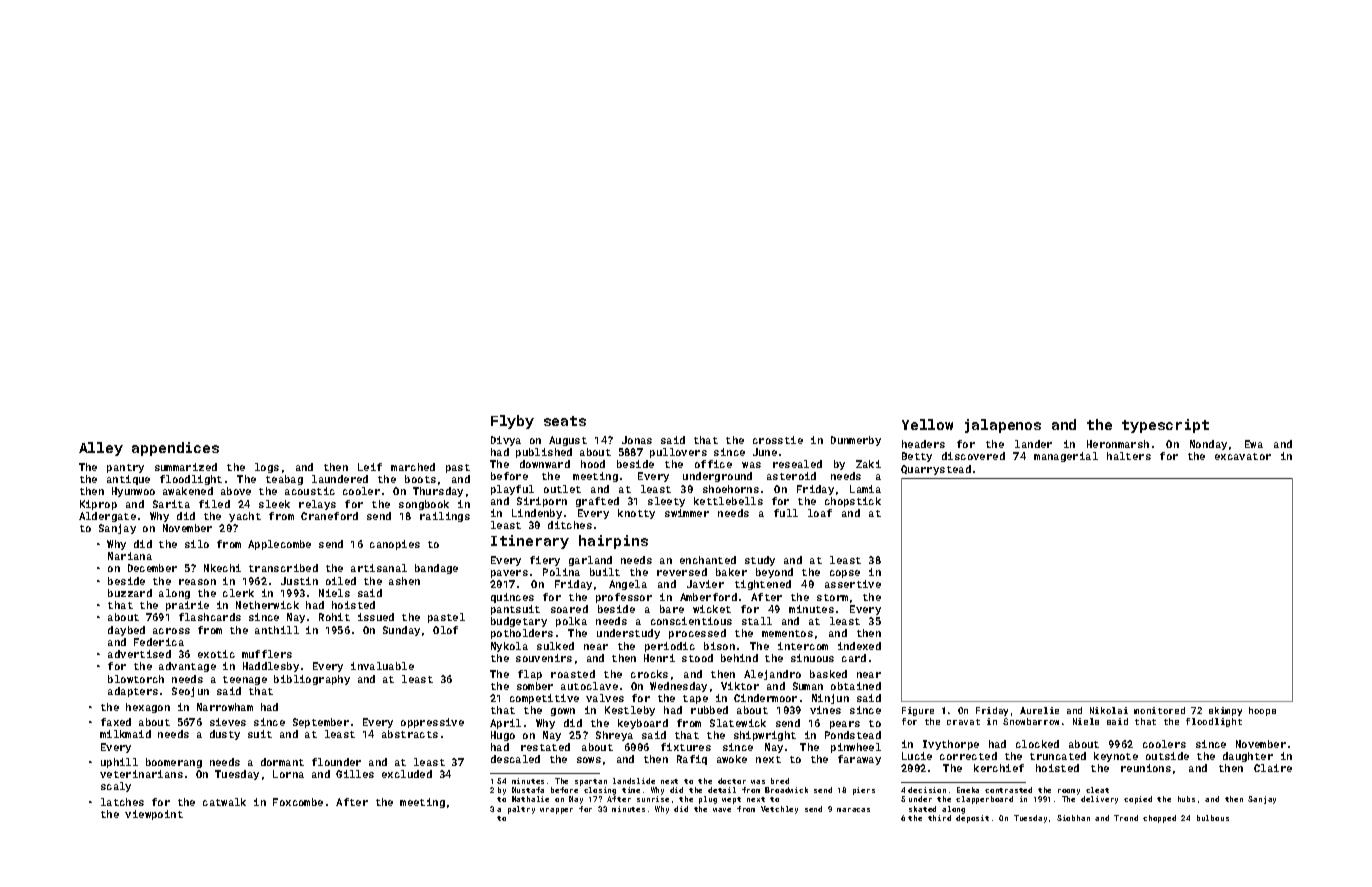 The width and height of the document is (1372, 887). What do you see at coordinates (853, 584) in the document?
I see `assertive` at bounding box center [853, 584].
